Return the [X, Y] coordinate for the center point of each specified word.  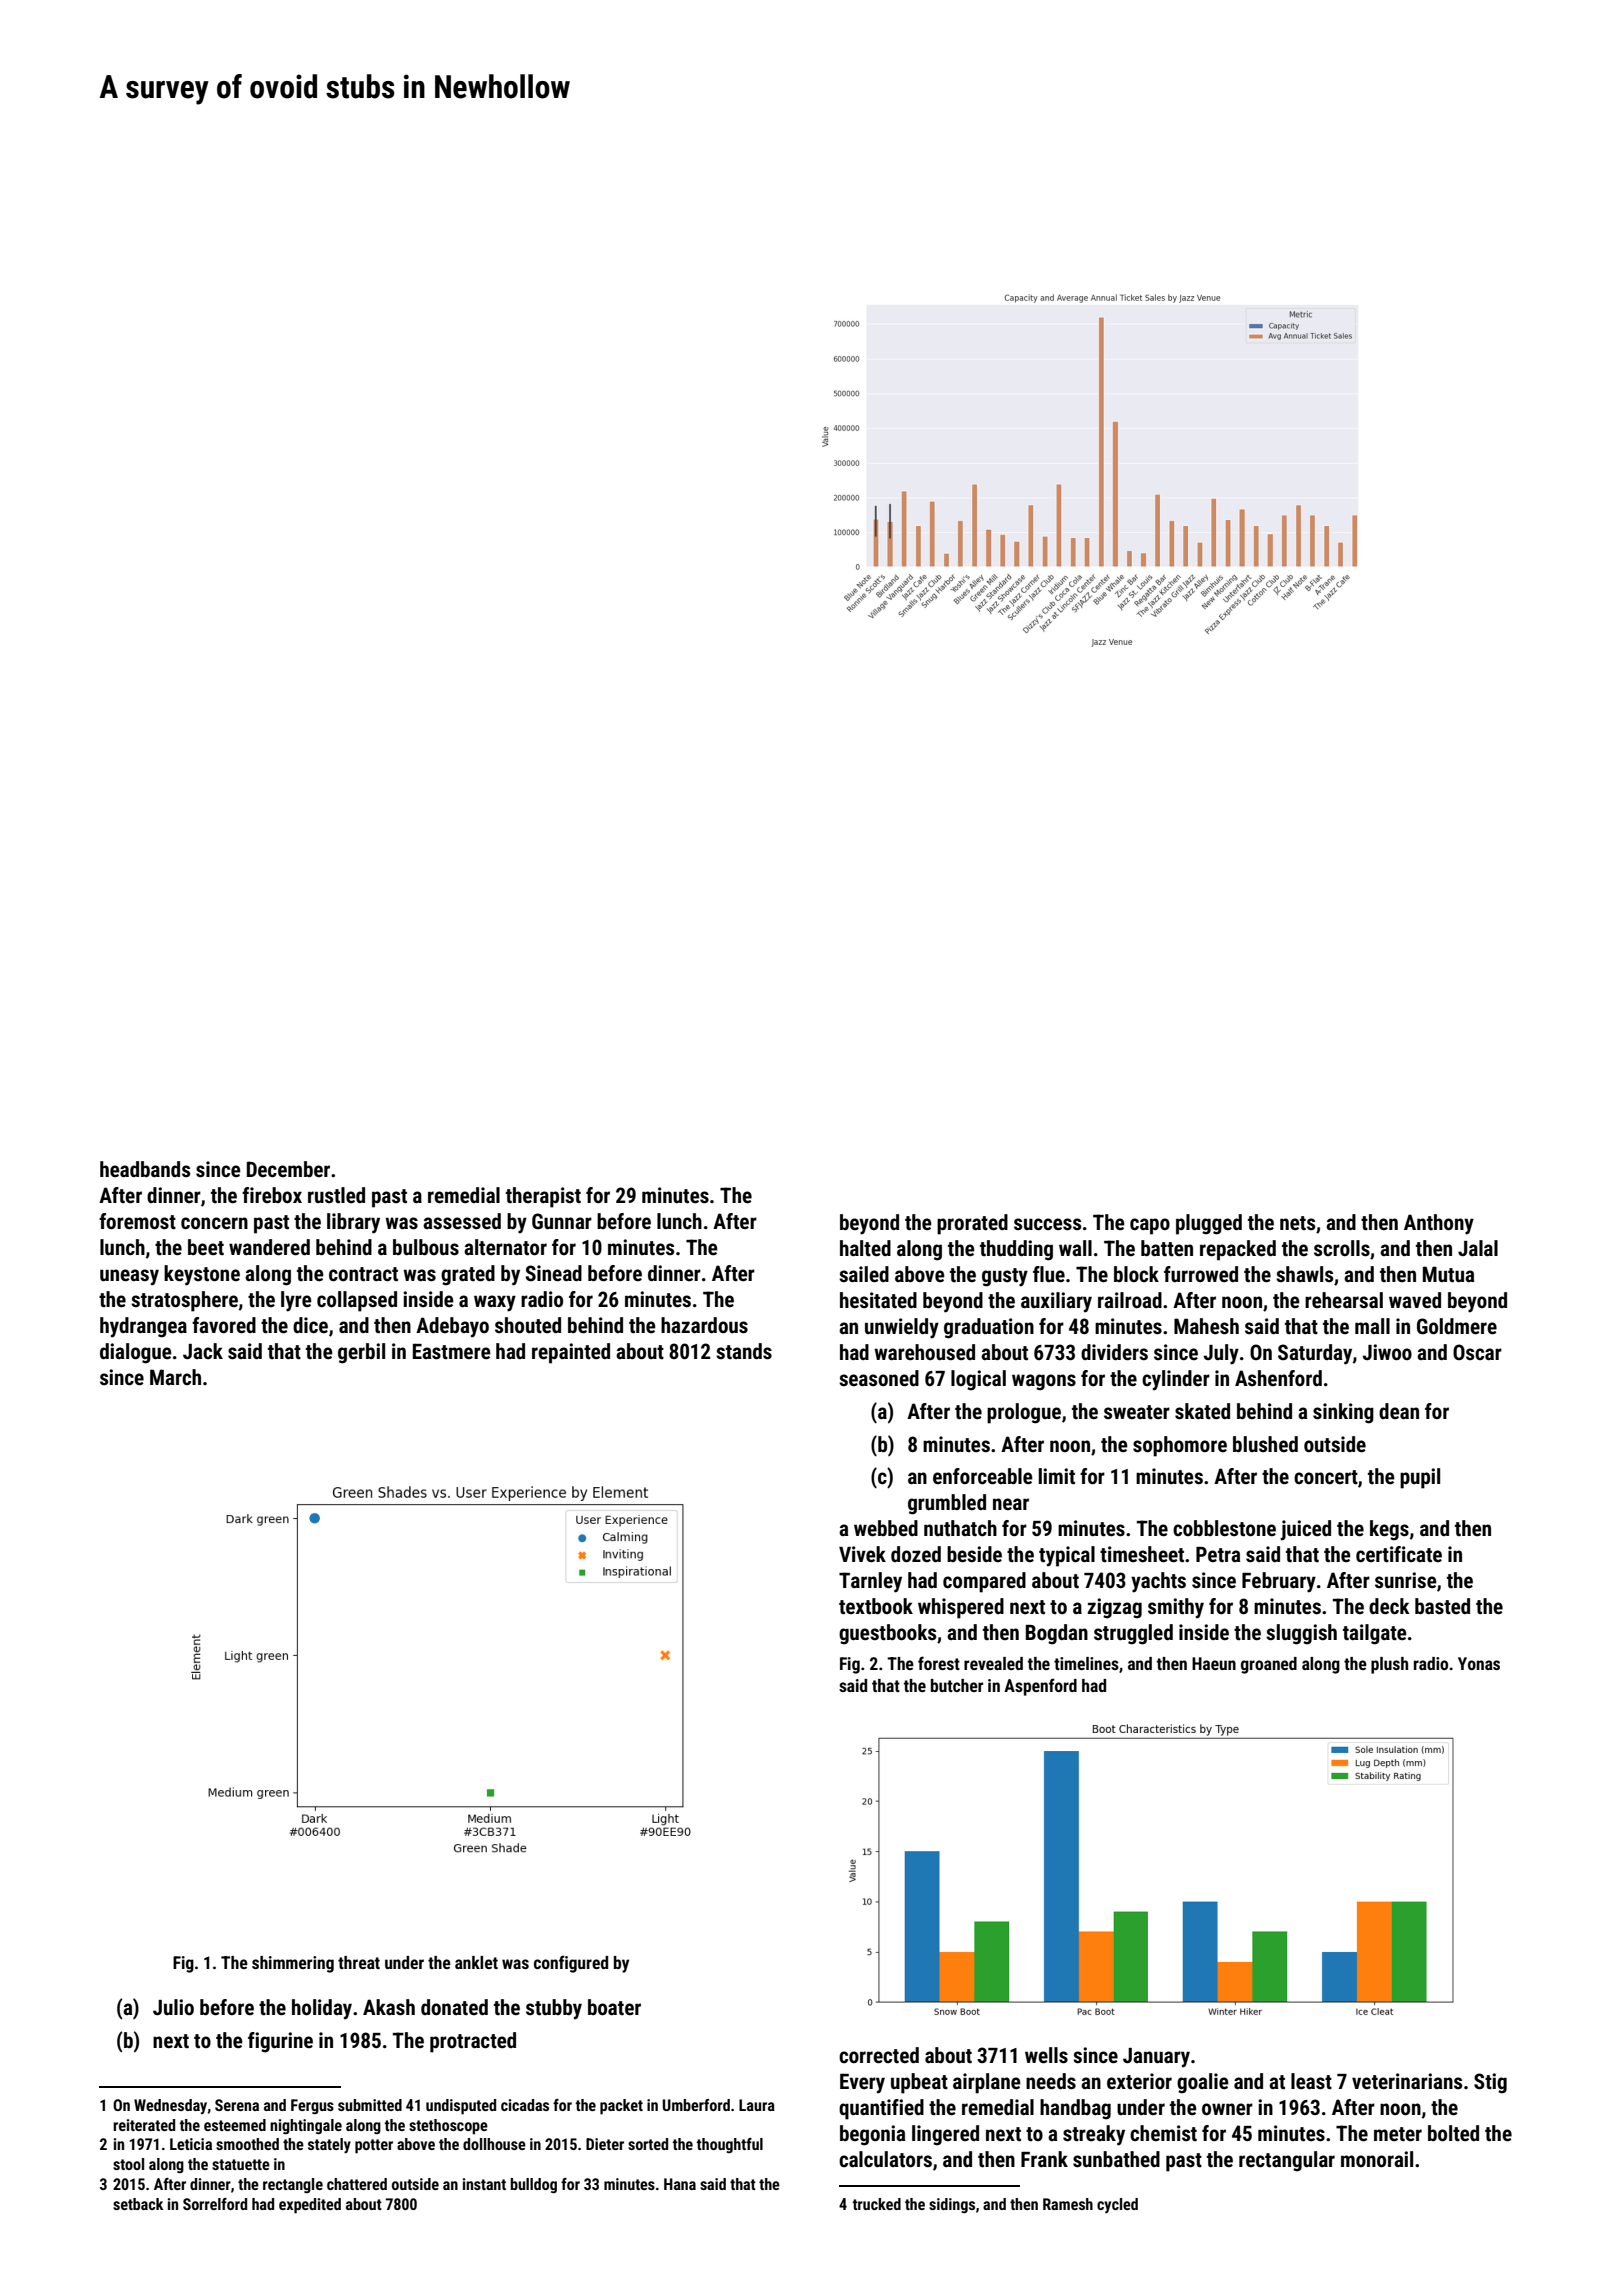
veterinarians [1407, 2081]
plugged [1209, 1224]
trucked [877, 2204]
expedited [310, 2206]
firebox [272, 1195]
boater [614, 2007]
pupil [1420, 1478]
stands [744, 1351]
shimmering [293, 1964]
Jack [203, 1351]
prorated [972, 1224]
